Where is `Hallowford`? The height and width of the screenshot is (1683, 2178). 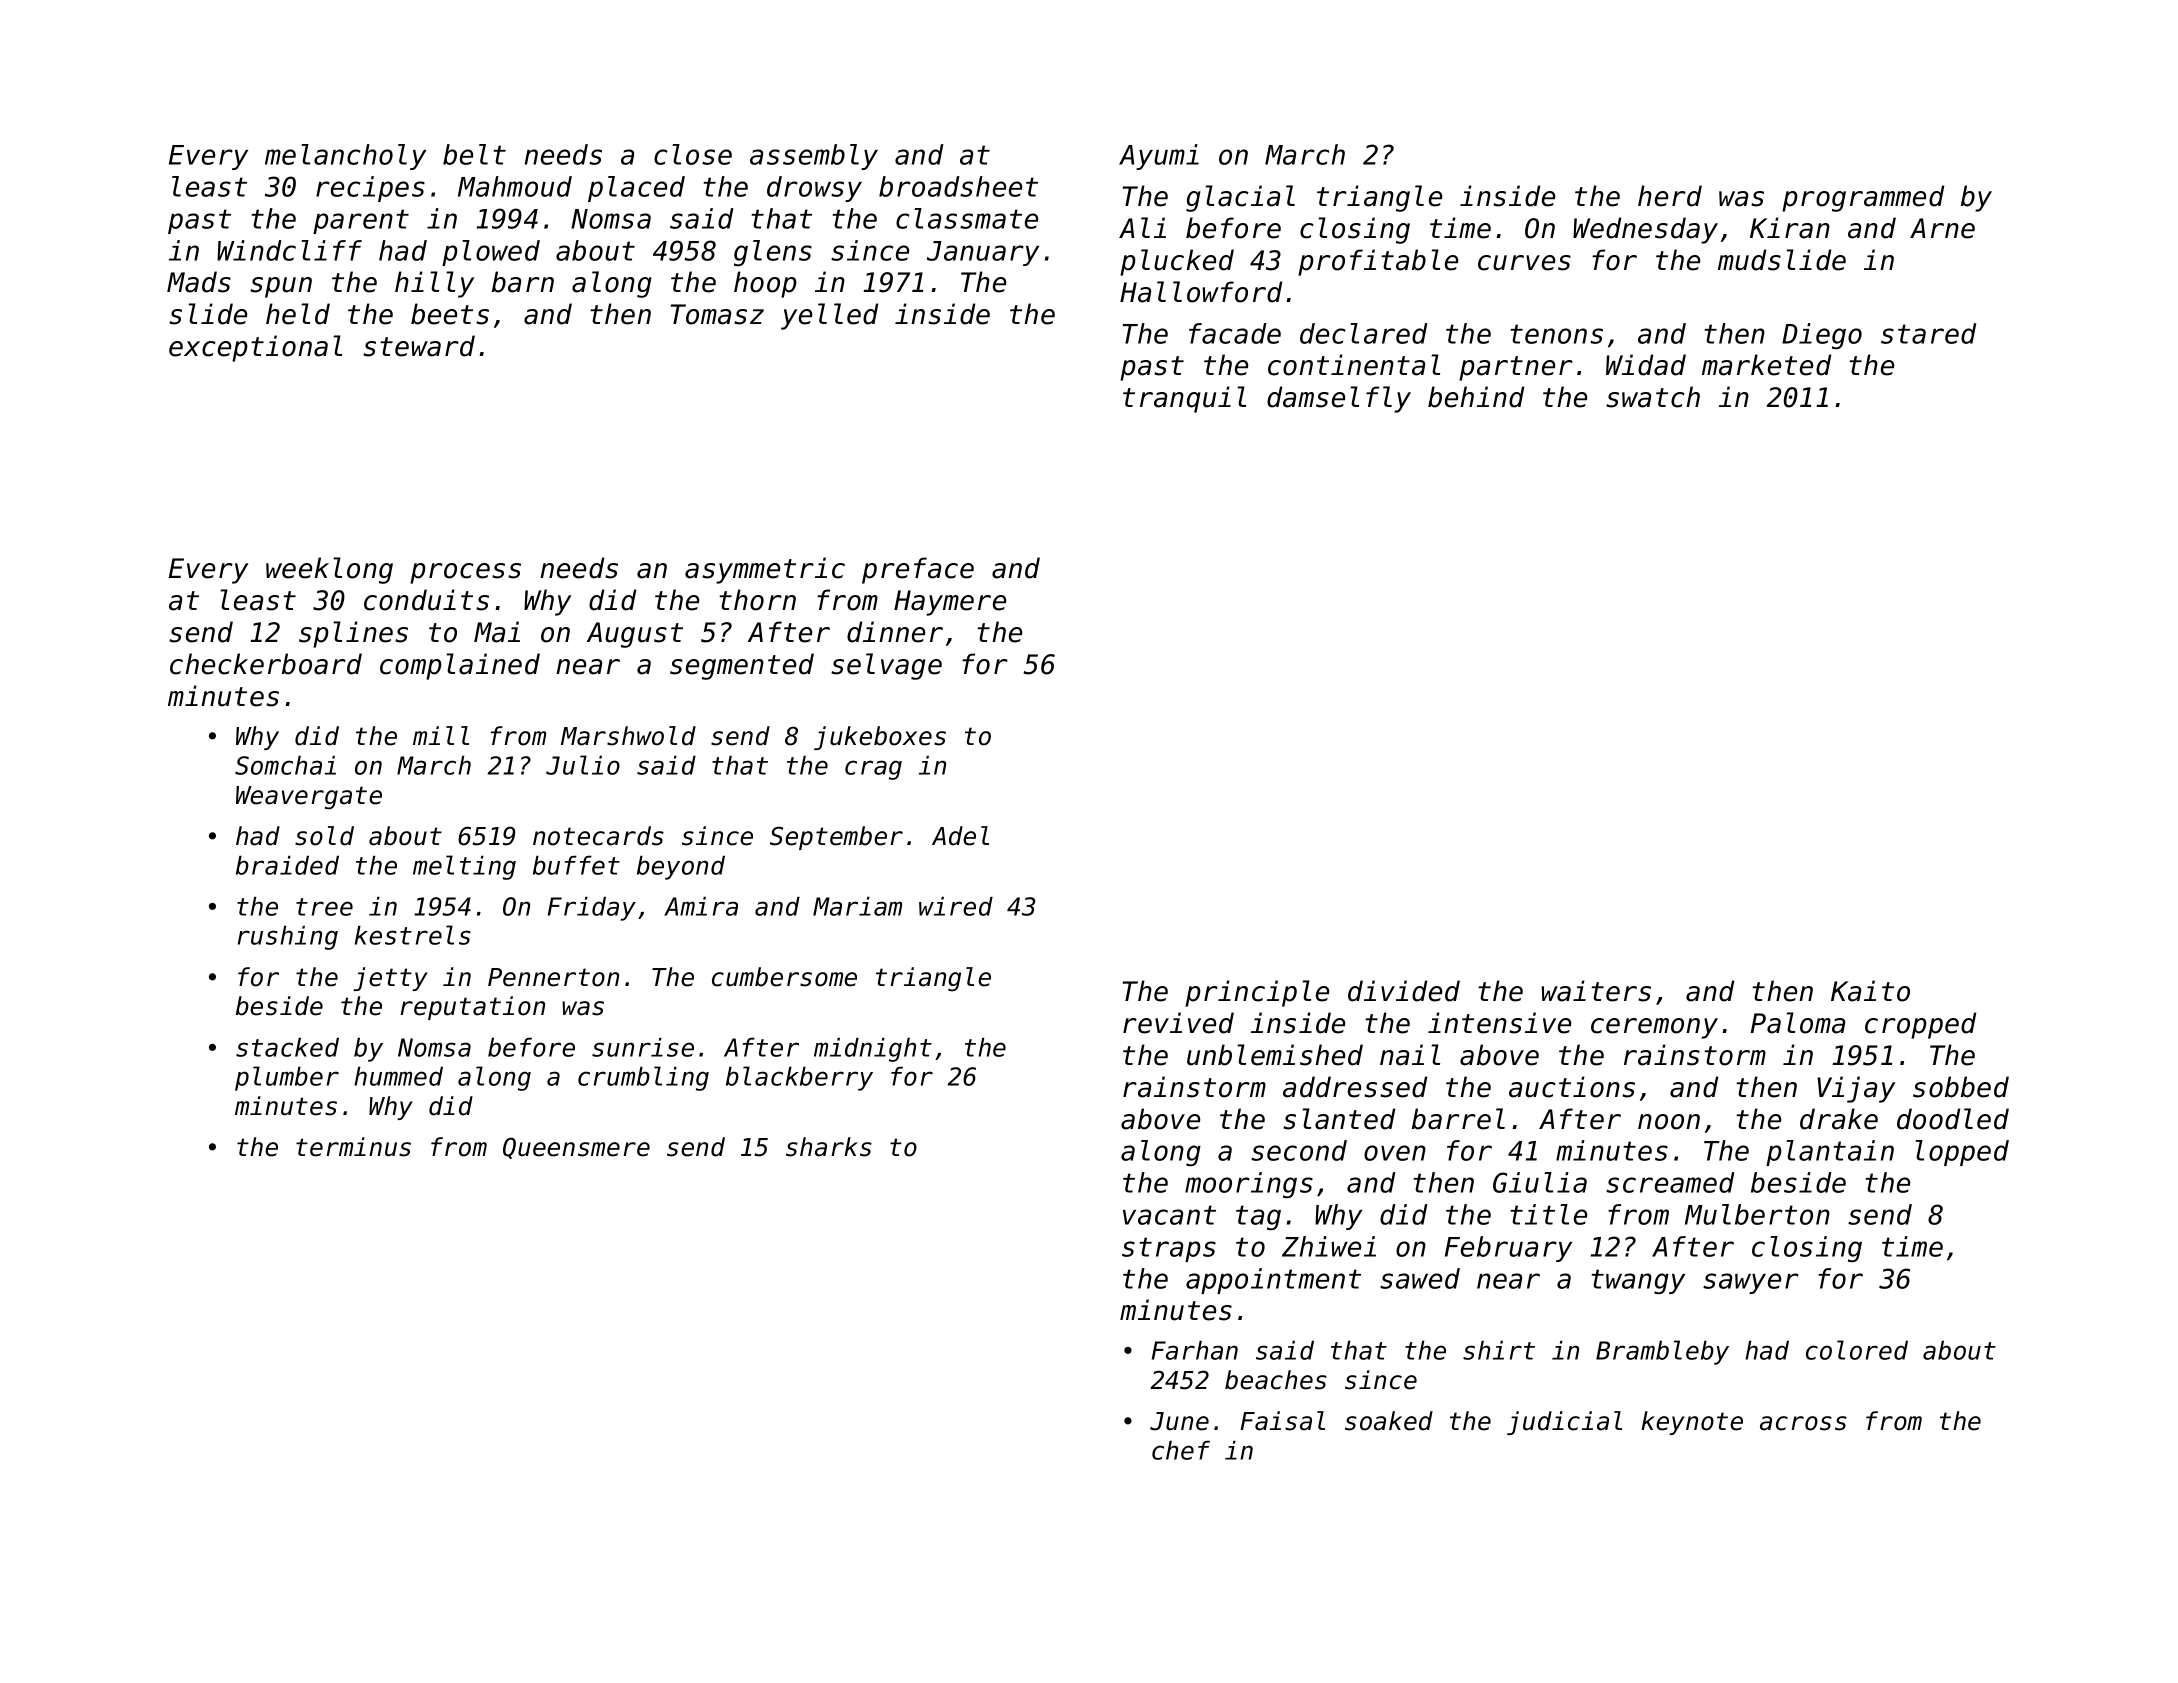 Hallowford is located at coordinates (1201, 292).
